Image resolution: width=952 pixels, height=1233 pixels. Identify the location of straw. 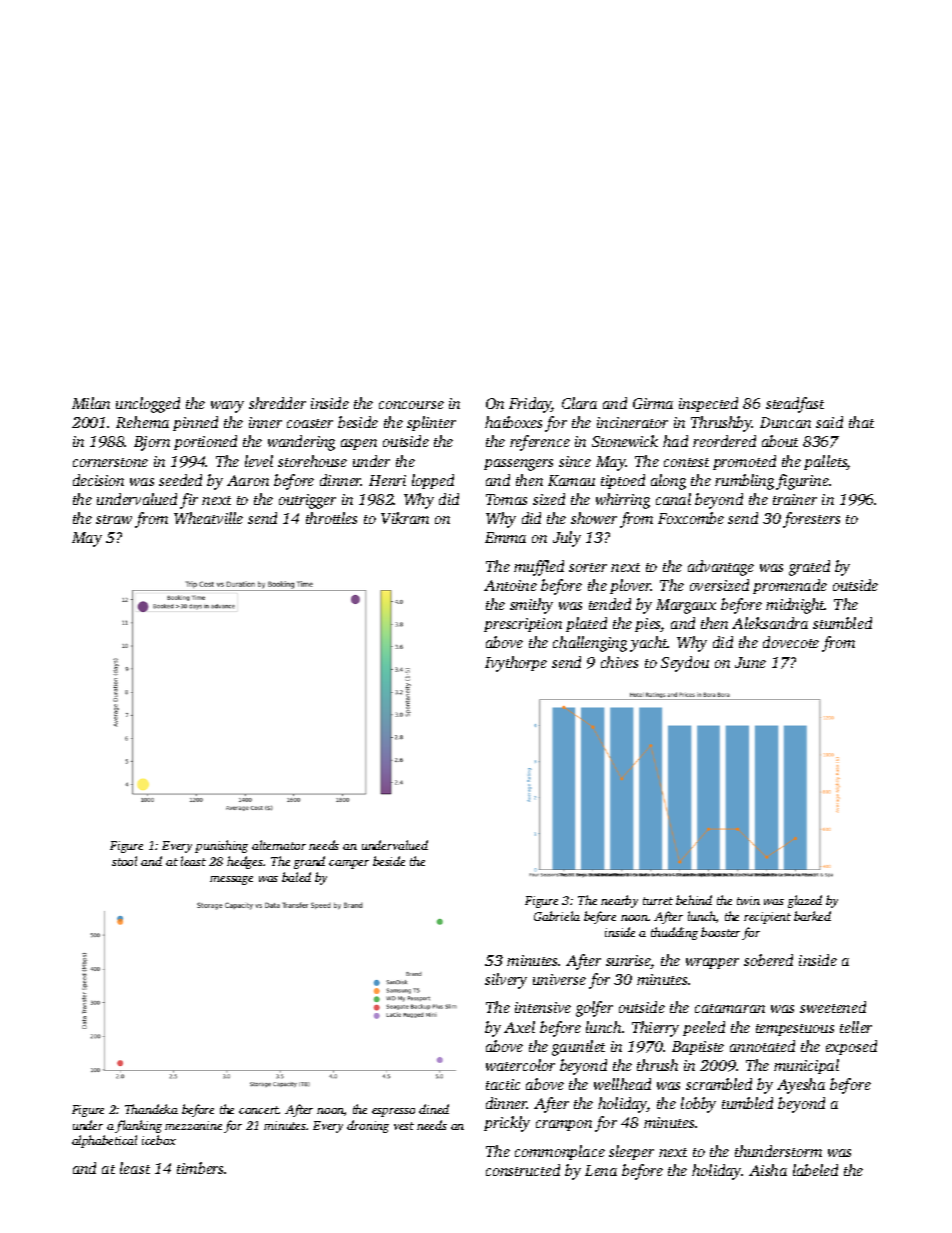
(114, 519).
